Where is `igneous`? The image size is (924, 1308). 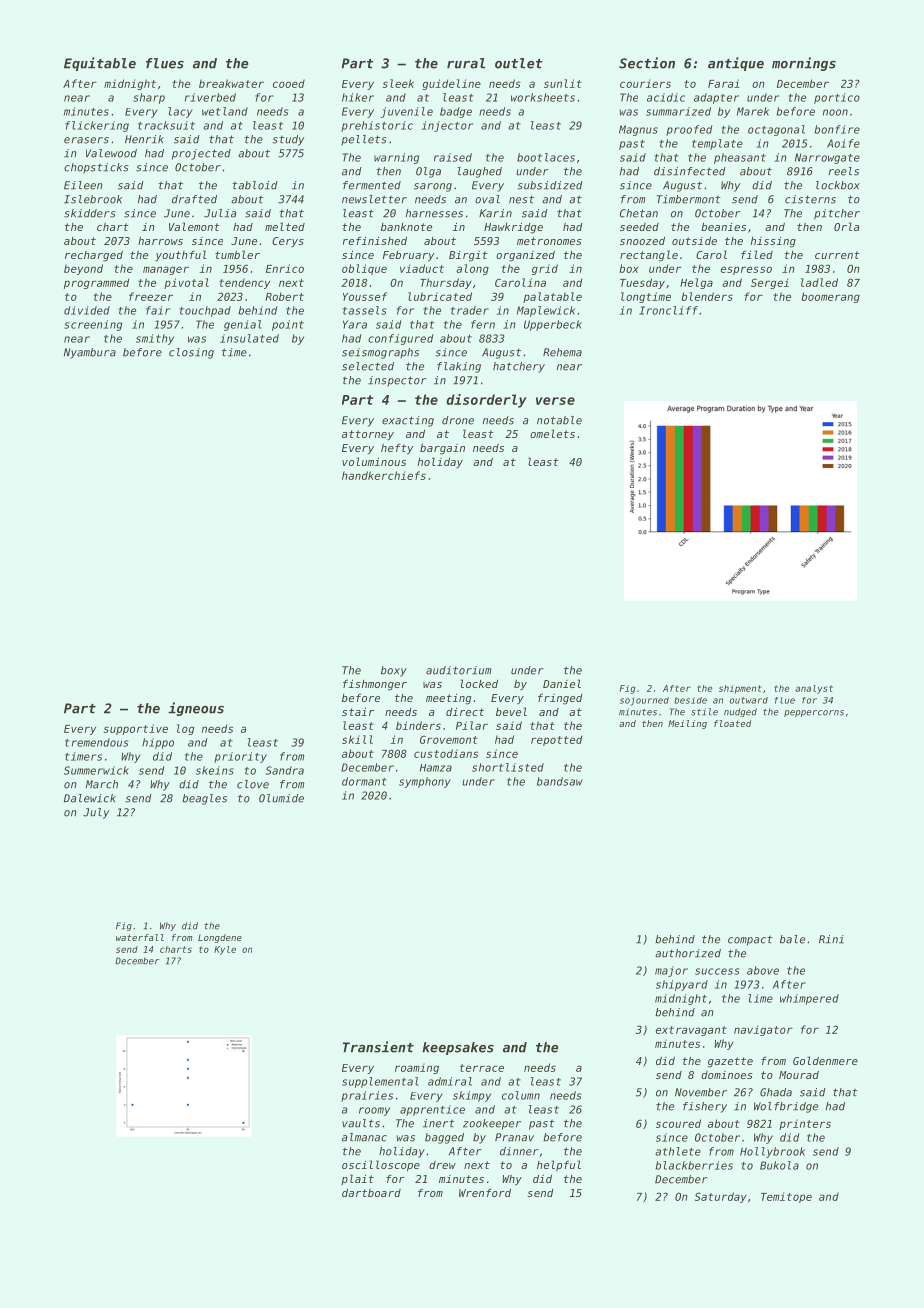
igneous is located at coordinates (196, 709).
